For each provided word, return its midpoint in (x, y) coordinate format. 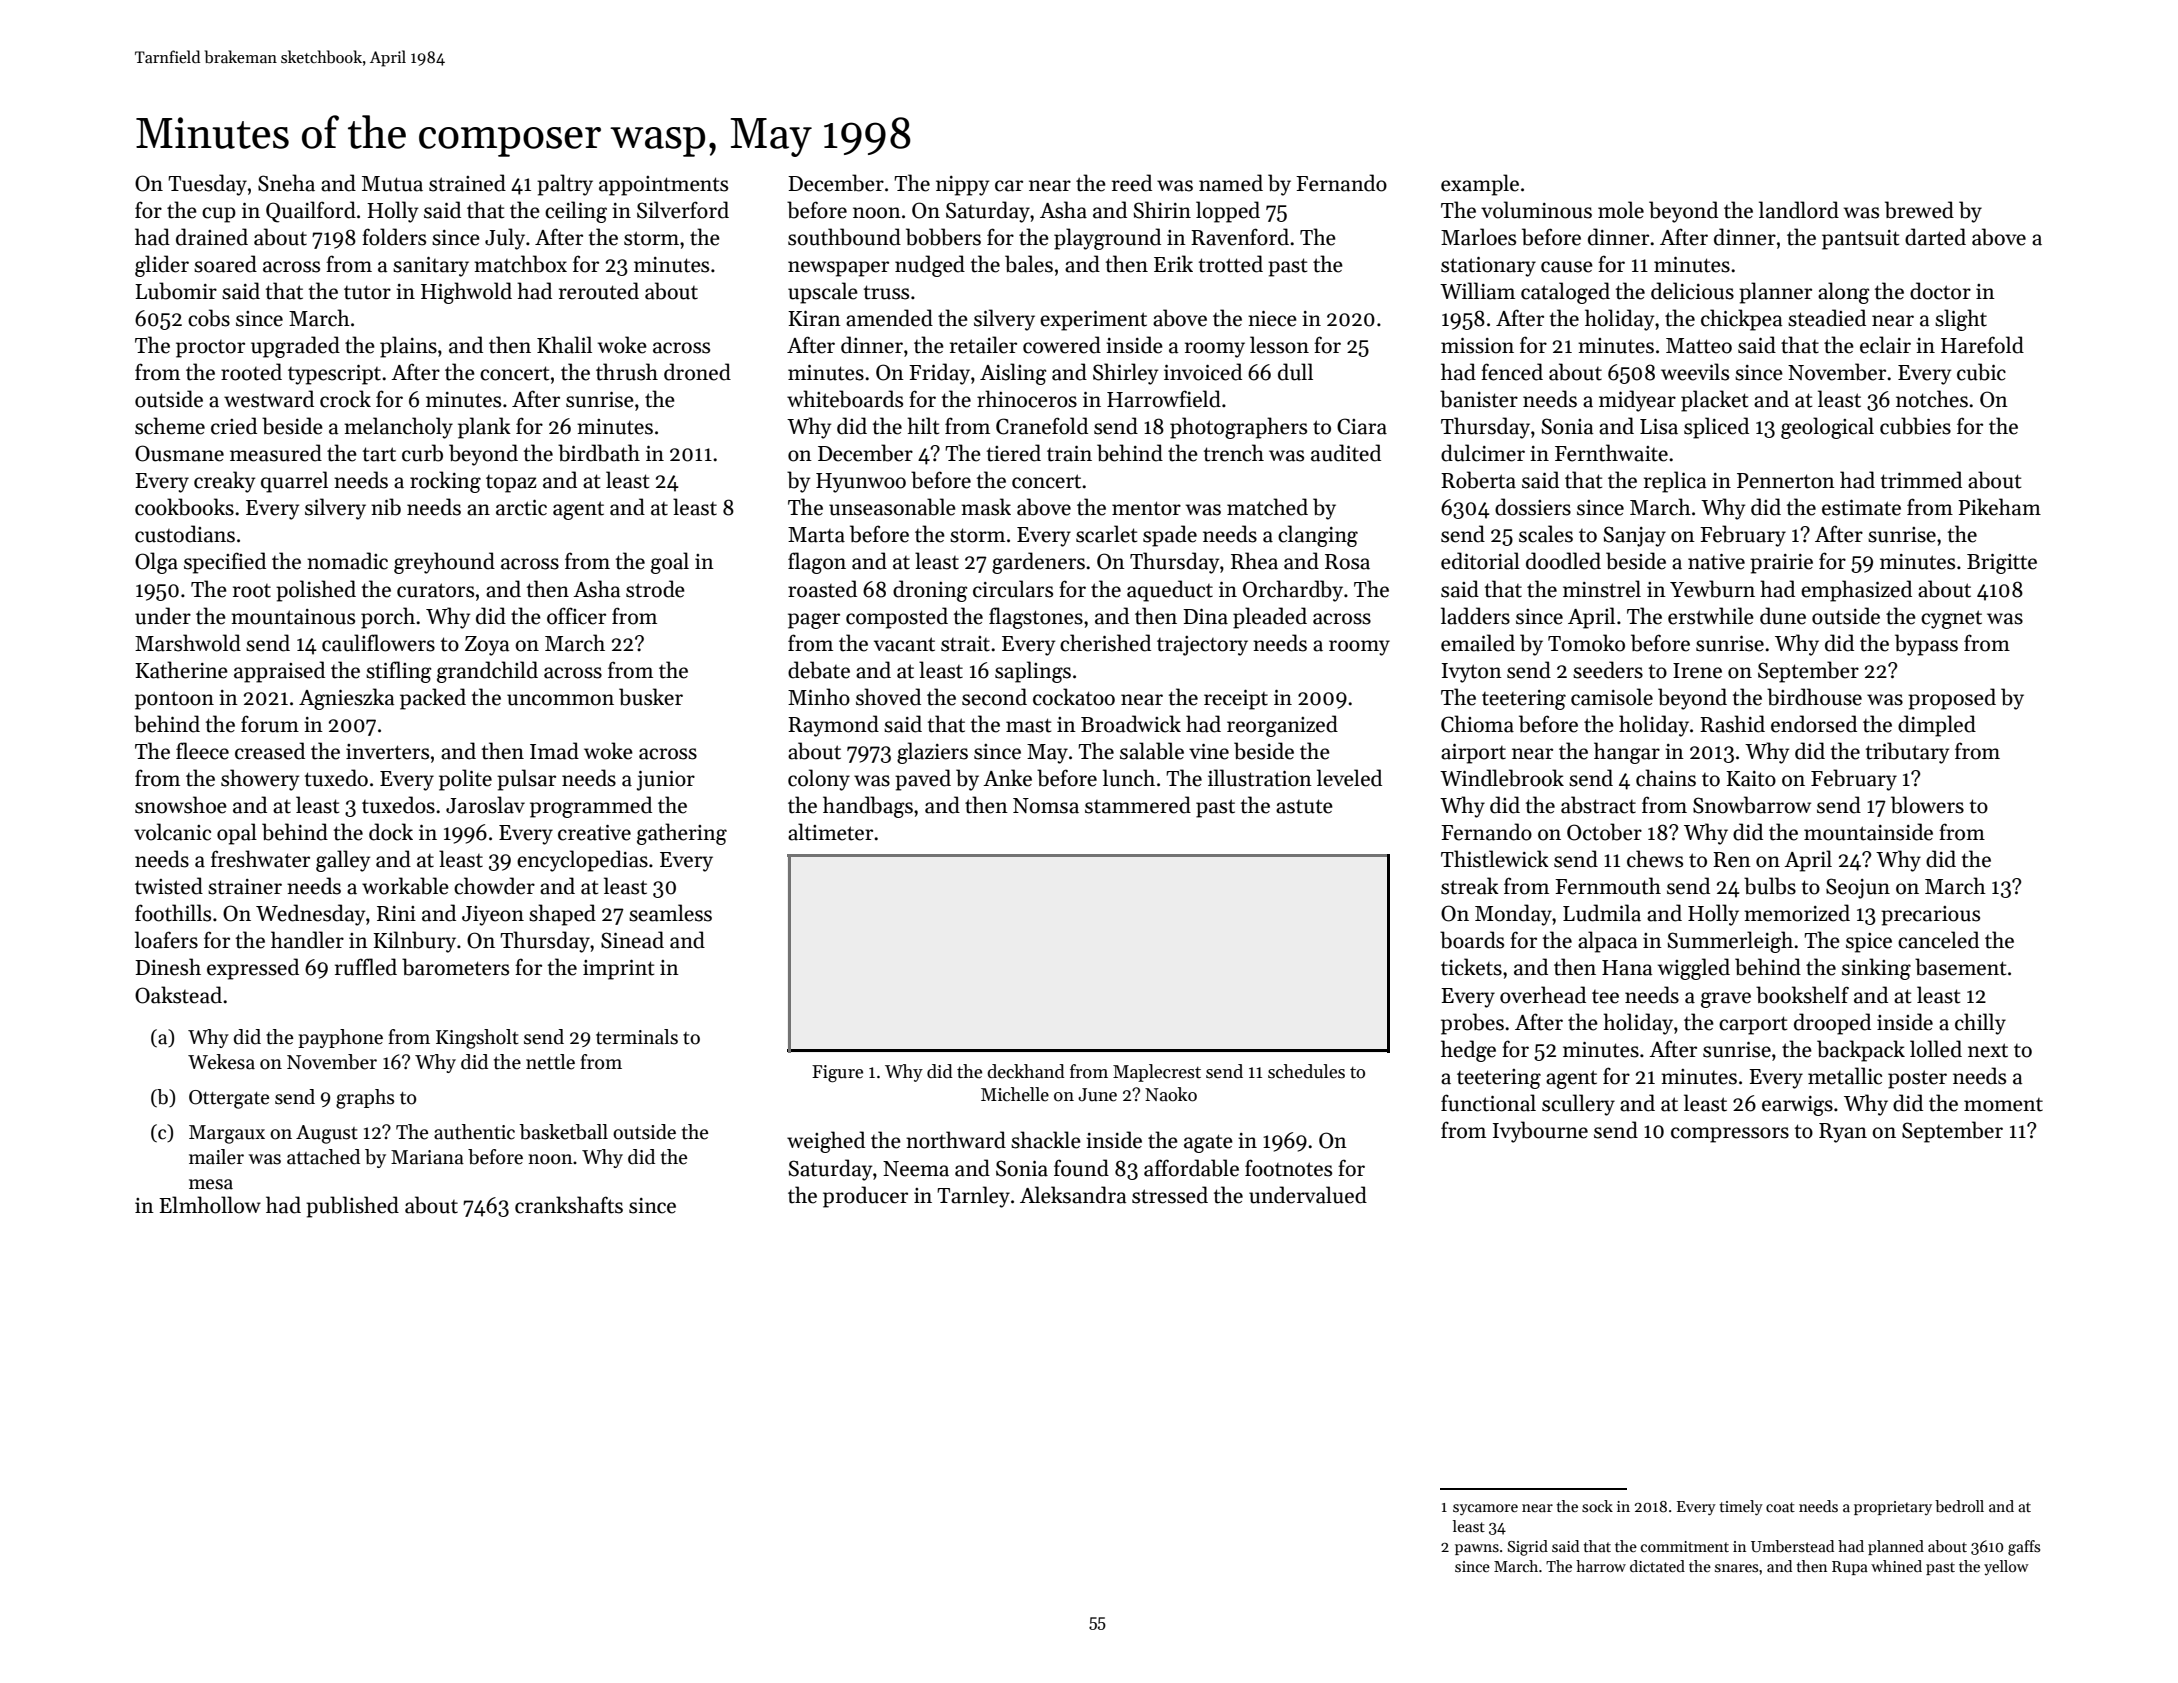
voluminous (1536, 210)
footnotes (1288, 1168)
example (1480, 185)
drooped (1832, 1024)
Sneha (286, 183)
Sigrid (1528, 1548)
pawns (1477, 1549)
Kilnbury (414, 942)
